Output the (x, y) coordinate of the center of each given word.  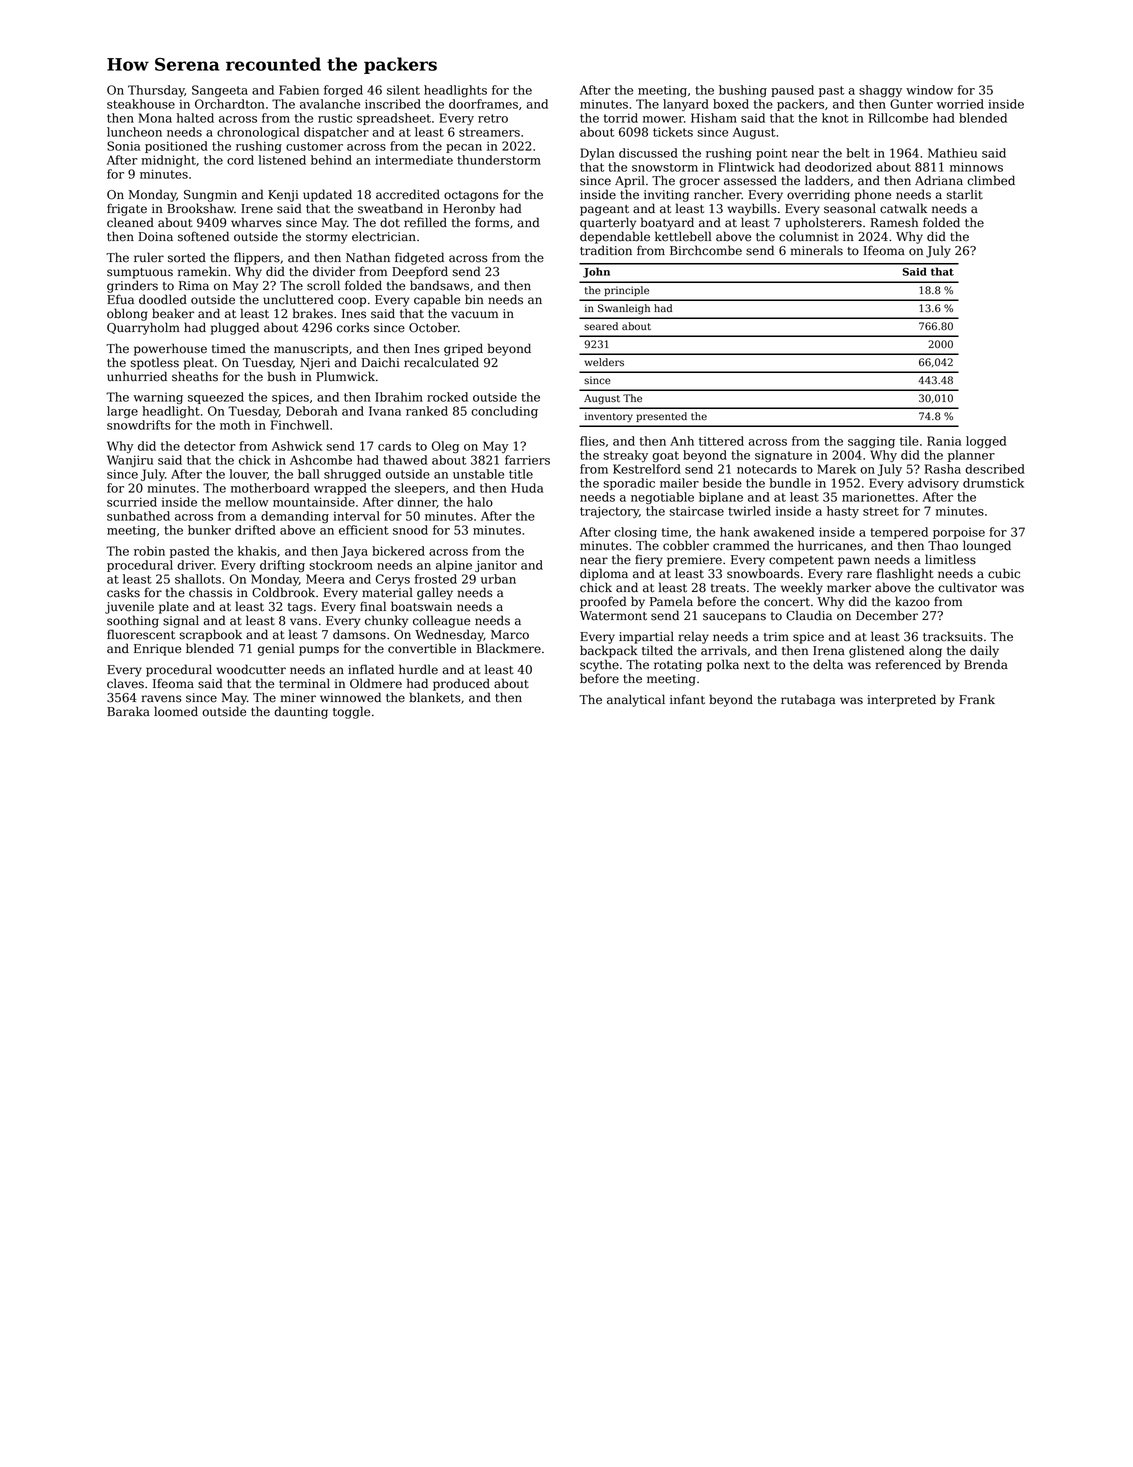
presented (661, 417)
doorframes (483, 104)
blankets (435, 697)
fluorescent (141, 634)
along (925, 651)
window (929, 90)
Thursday (156, 91)
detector (210, 446)
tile (909, 441)
